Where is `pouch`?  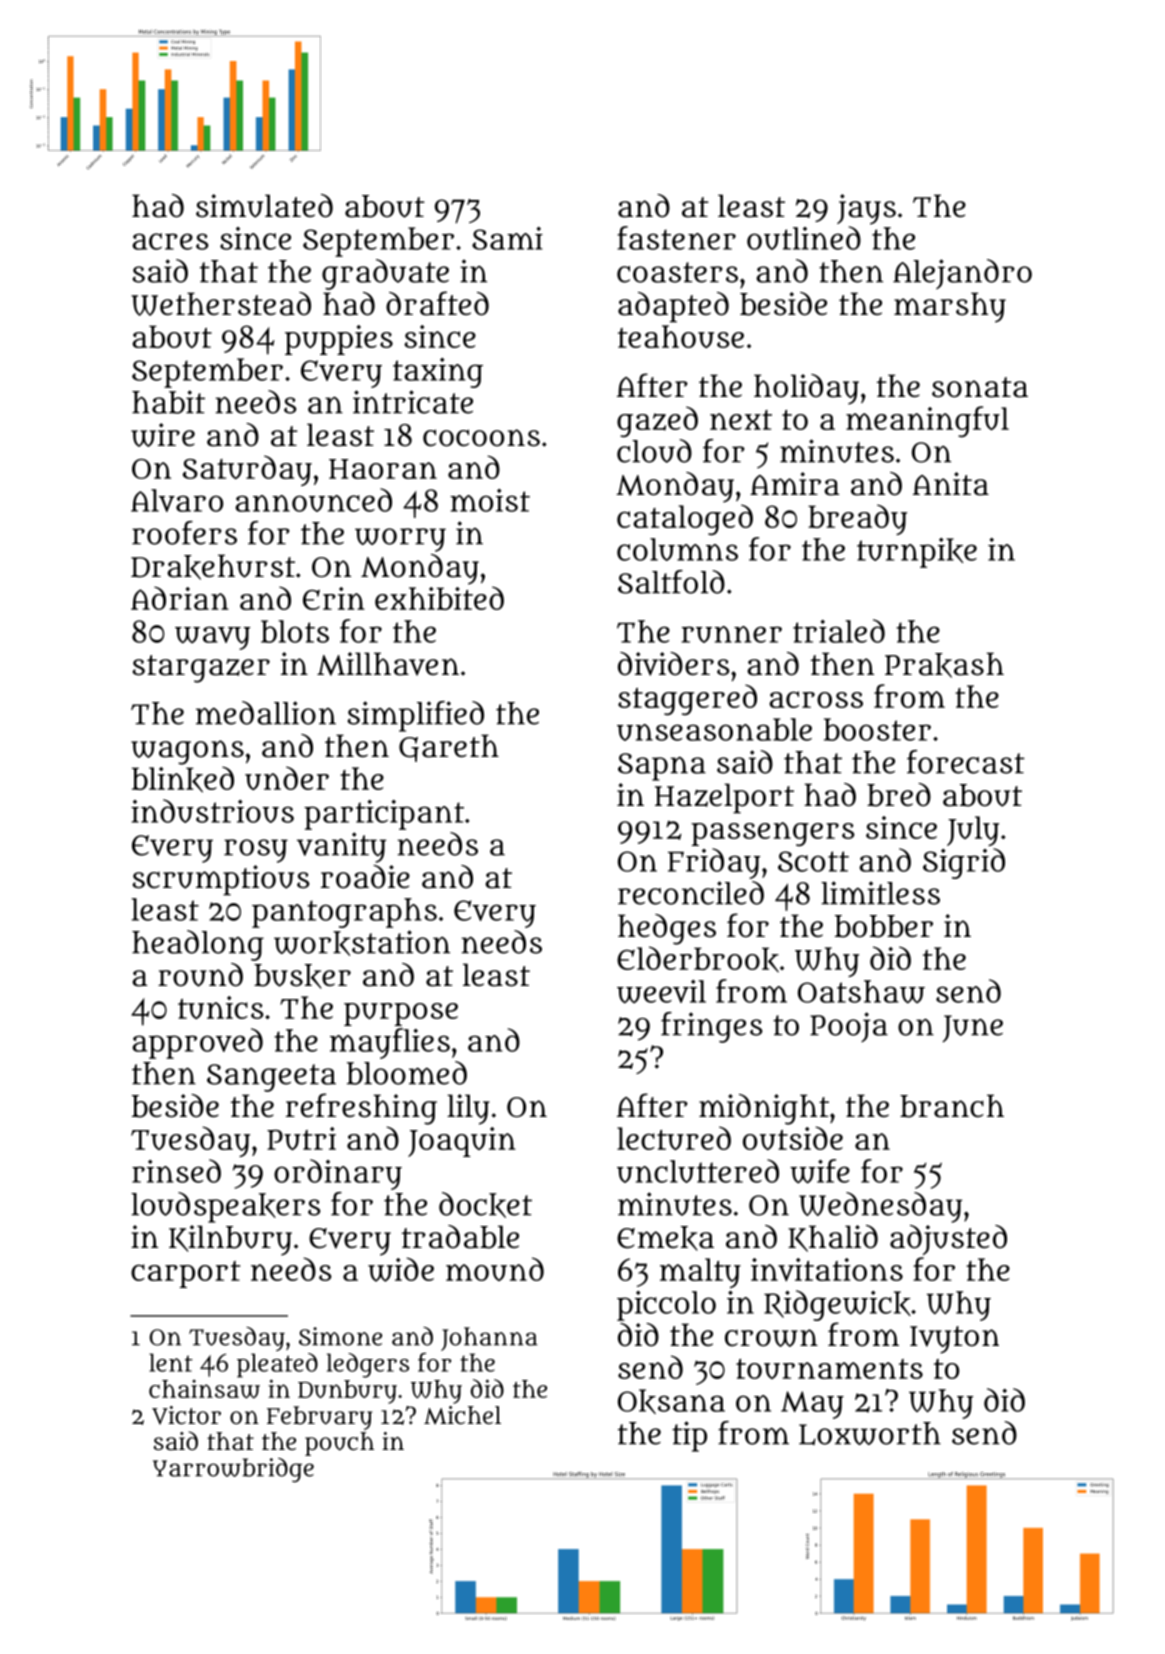 pouch is located at coordinates (339, 1444).
